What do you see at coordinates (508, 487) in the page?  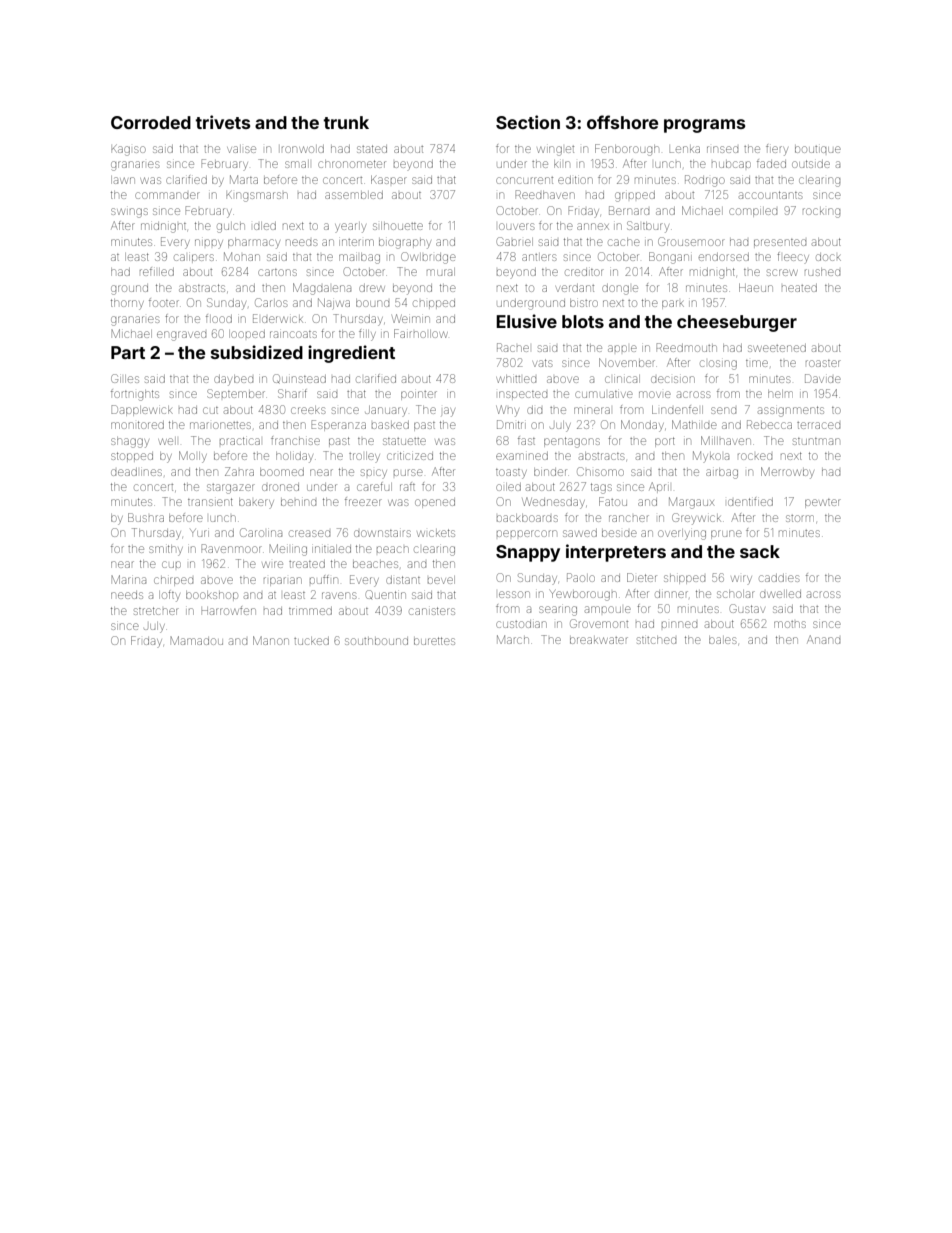 I see `oiled` at bounding box center [508, 487].
